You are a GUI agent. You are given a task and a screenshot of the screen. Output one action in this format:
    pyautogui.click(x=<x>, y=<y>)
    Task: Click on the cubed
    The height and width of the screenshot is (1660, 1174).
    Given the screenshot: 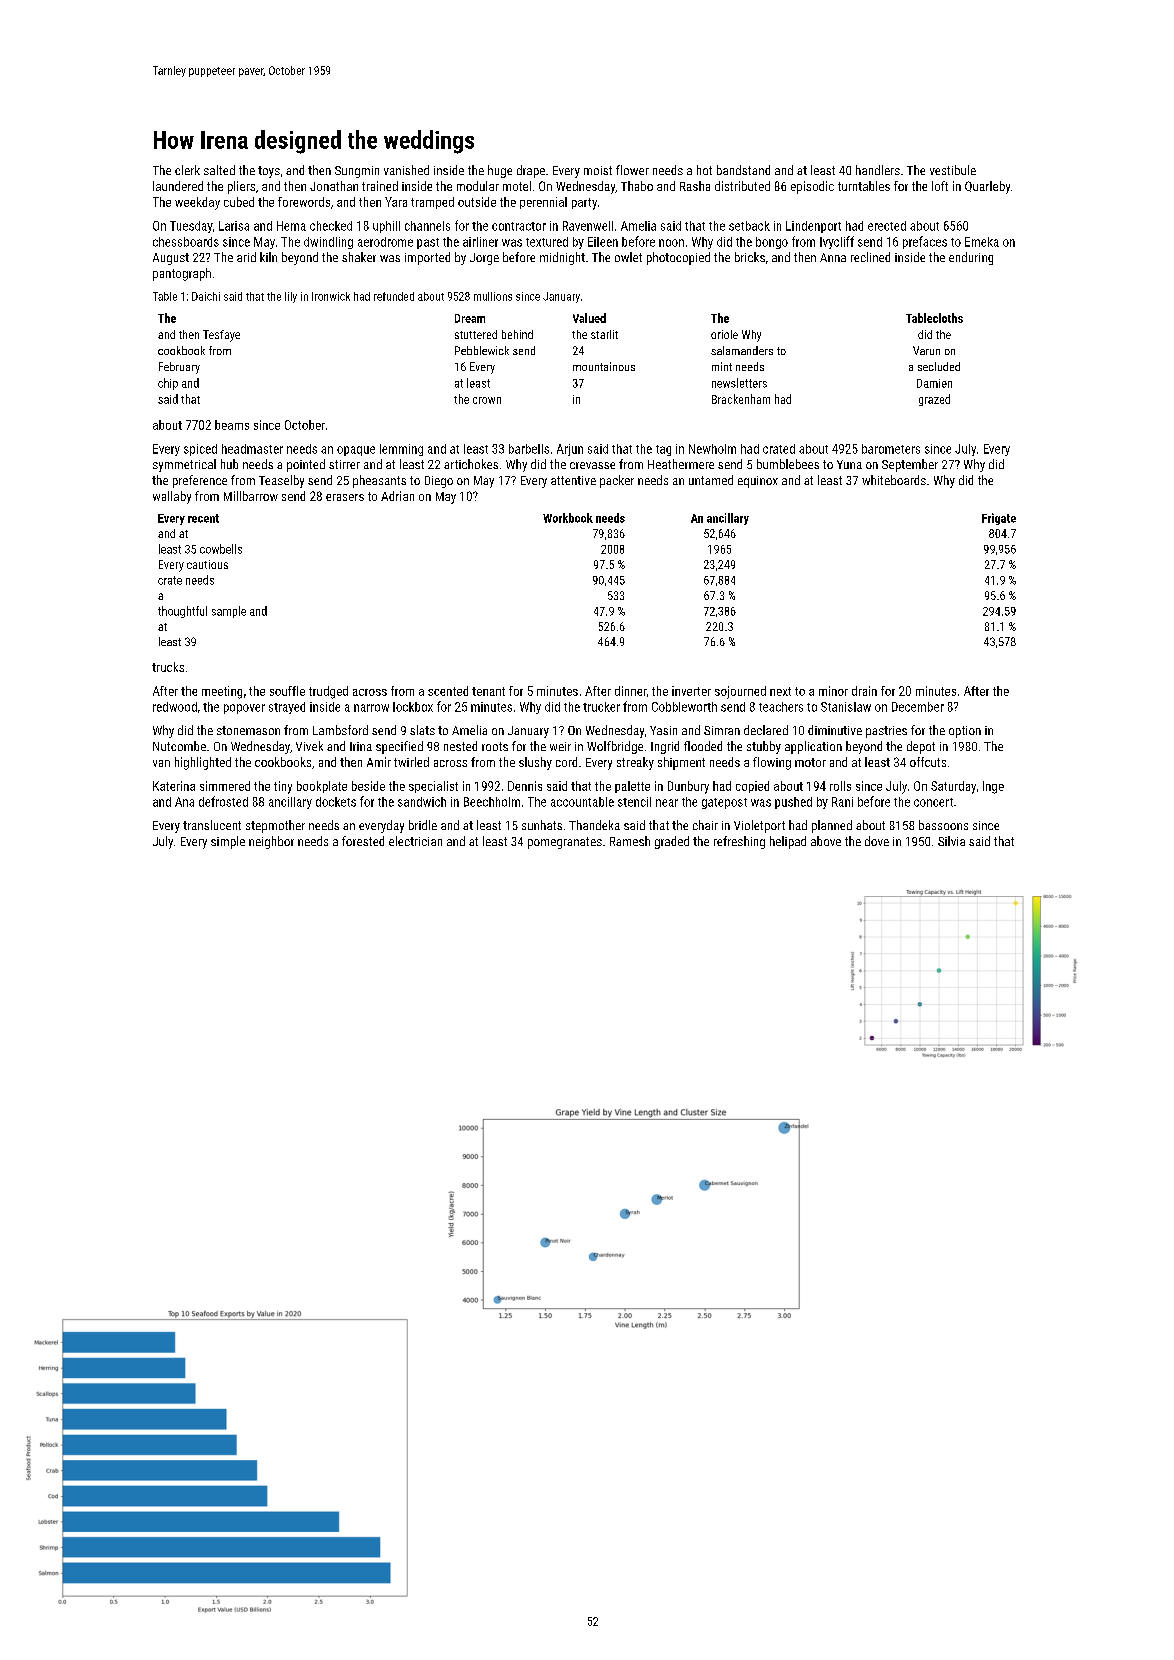 What is the action you would take?
    pyautogui.click(x=239, y=202)
